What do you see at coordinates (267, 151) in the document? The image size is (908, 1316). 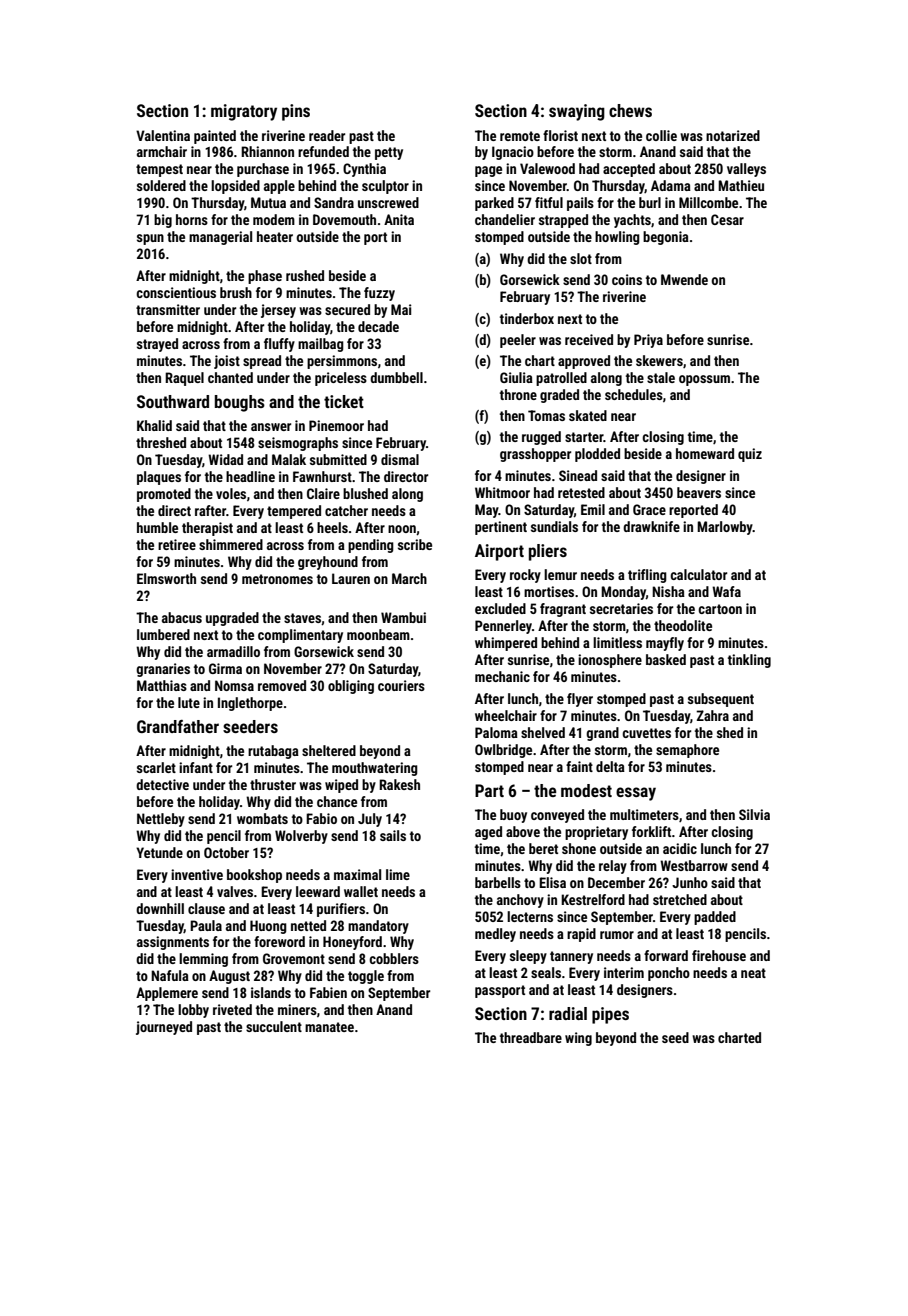 I see `Rhiannon` at bounding box center [267, 151].
